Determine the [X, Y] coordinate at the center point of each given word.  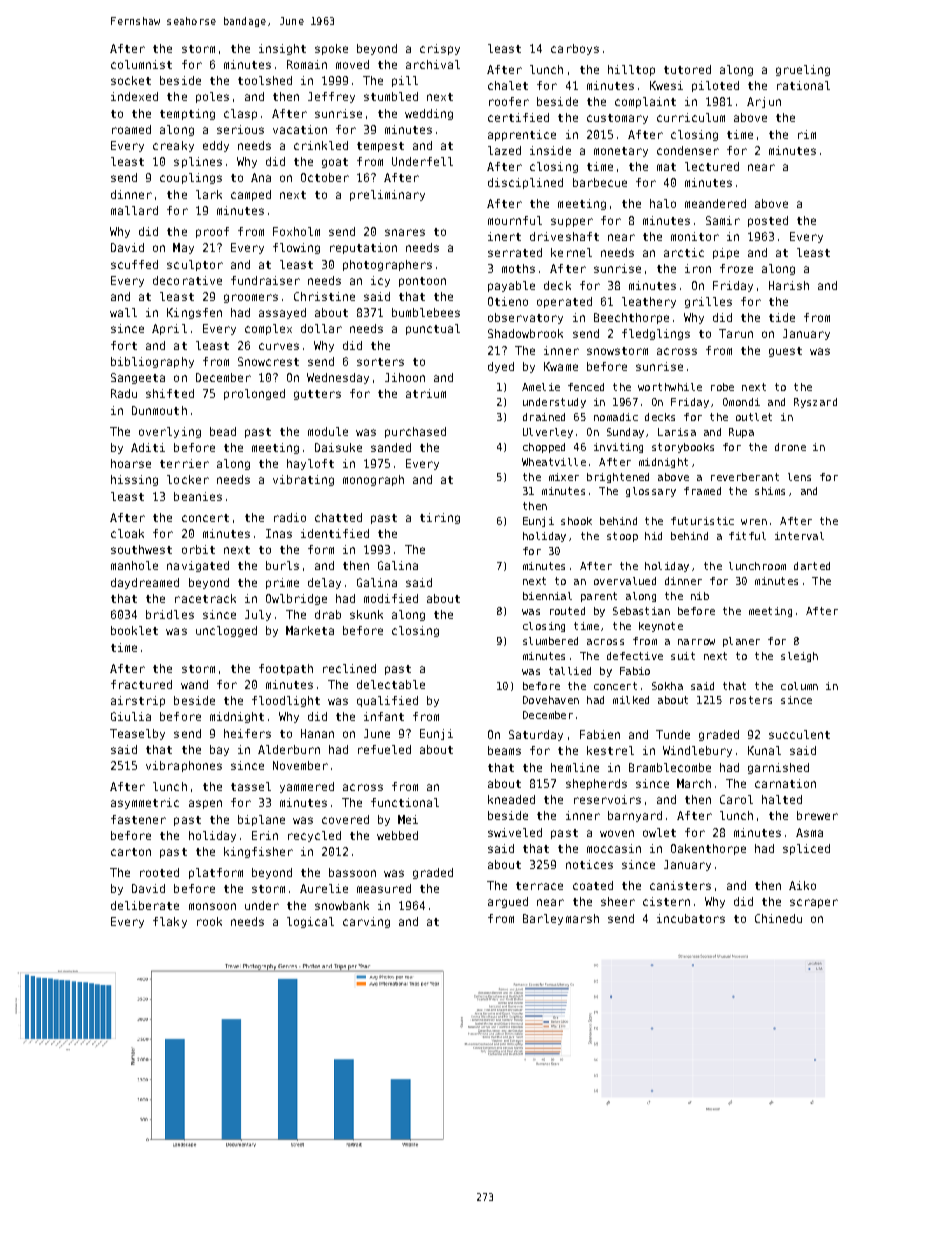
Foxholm [296, 231]
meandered [715, 203]
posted [768, 221]
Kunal [764, 750]
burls [282, 565]
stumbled [391, 96]
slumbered [550, 641]
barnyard [635, 816]
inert [504, 236]
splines [198, 162]
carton [131, 852]
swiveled [515, 832]
